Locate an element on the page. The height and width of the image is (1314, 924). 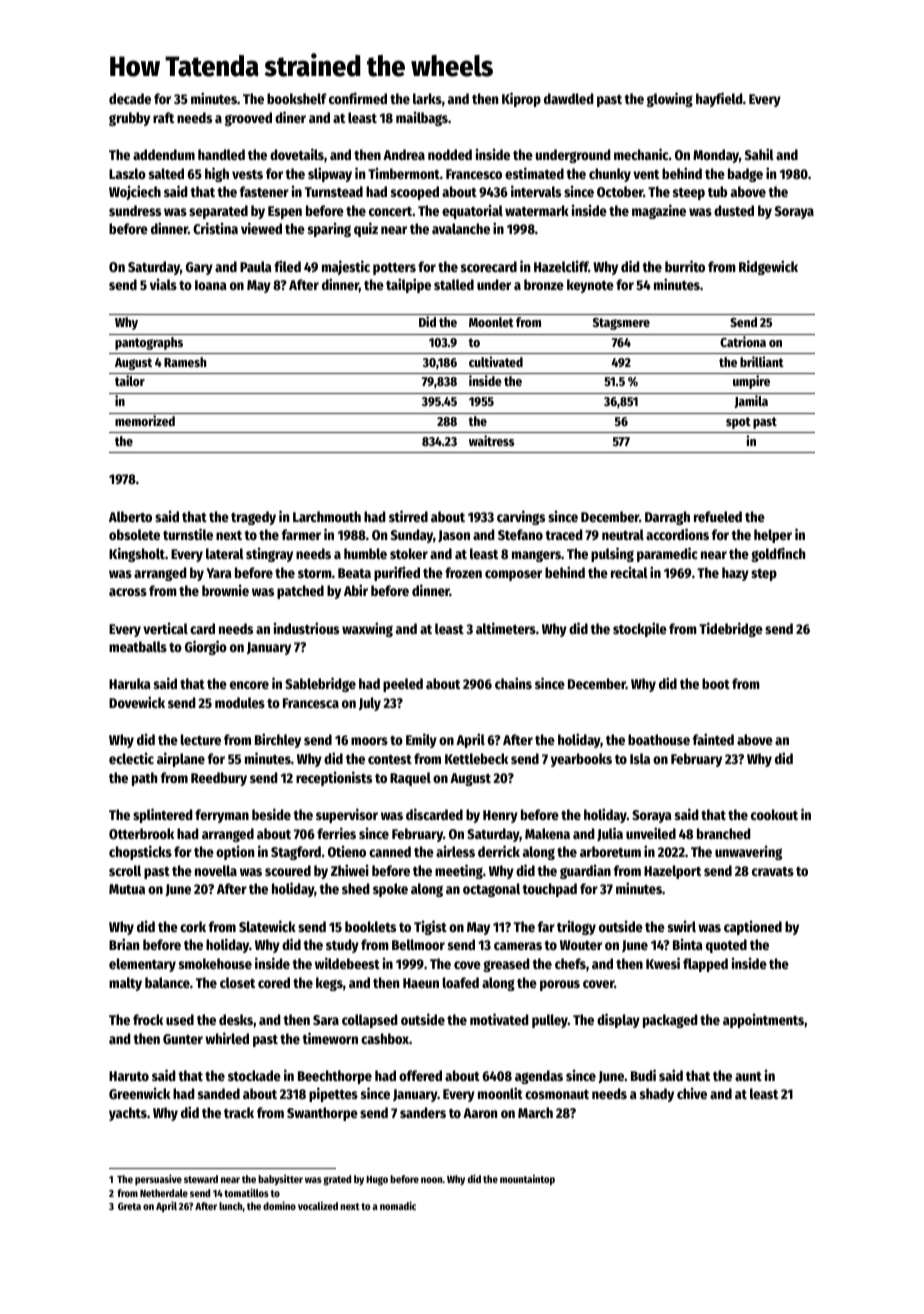
appointments is located at coordinates (763, 1020).
